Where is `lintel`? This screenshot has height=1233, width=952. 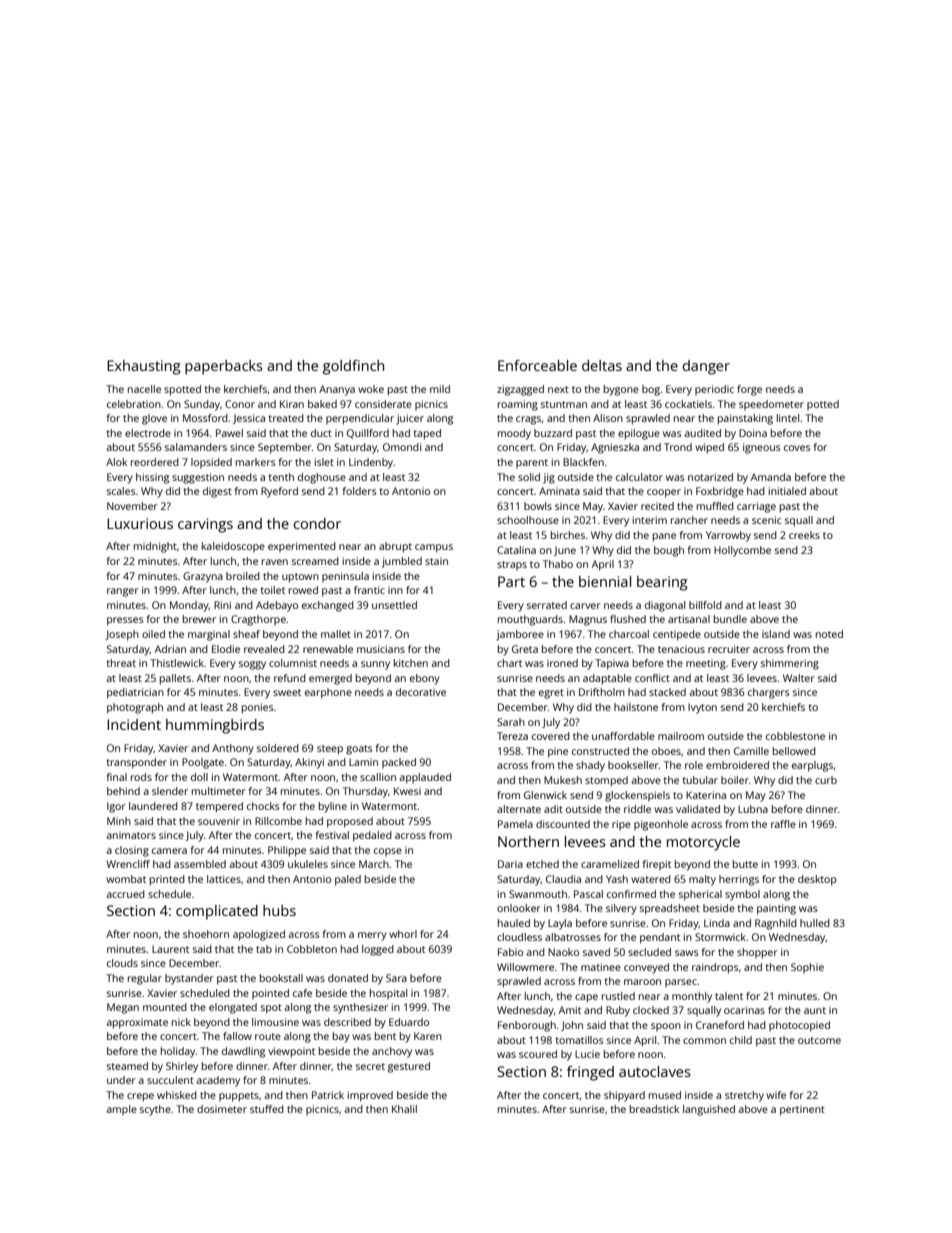 lintel is located at coordinates (788, 418).
